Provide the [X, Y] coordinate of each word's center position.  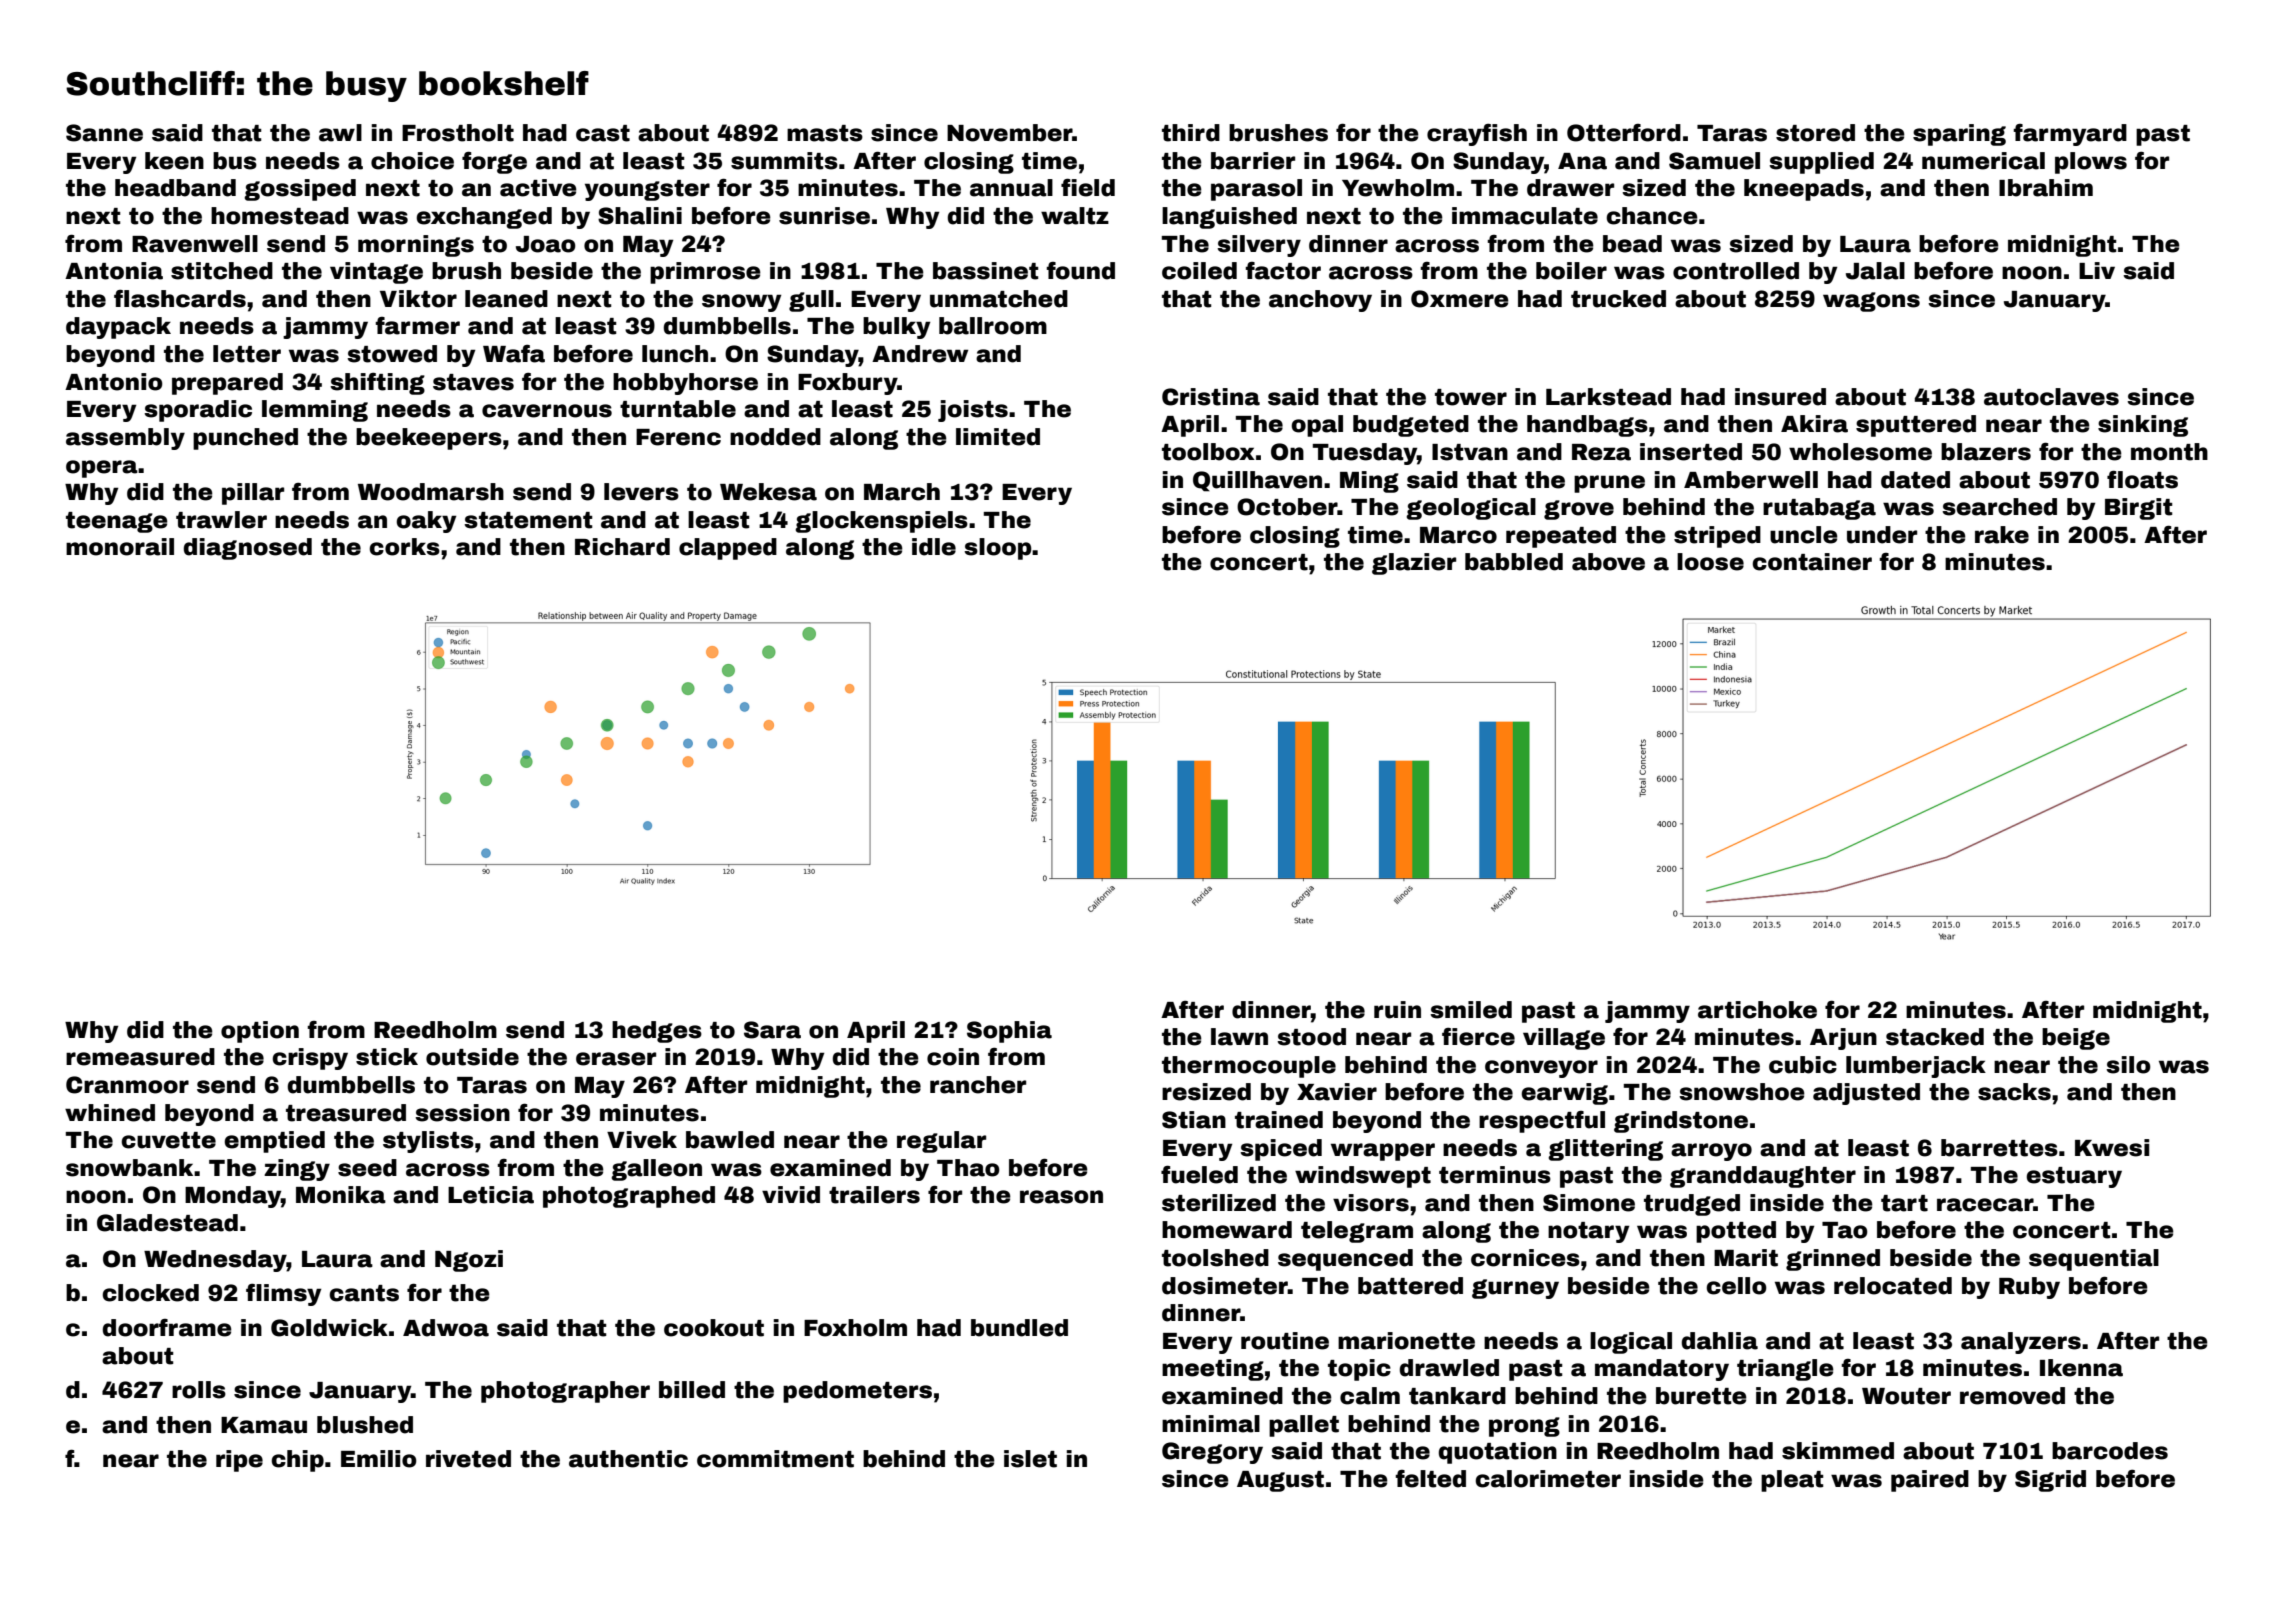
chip [297, 1461]
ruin [1397, 1010]
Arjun [1843, 1039]
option [260, 1032]
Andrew [920, 354]
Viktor [418, 299]
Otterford [1624, 133]
